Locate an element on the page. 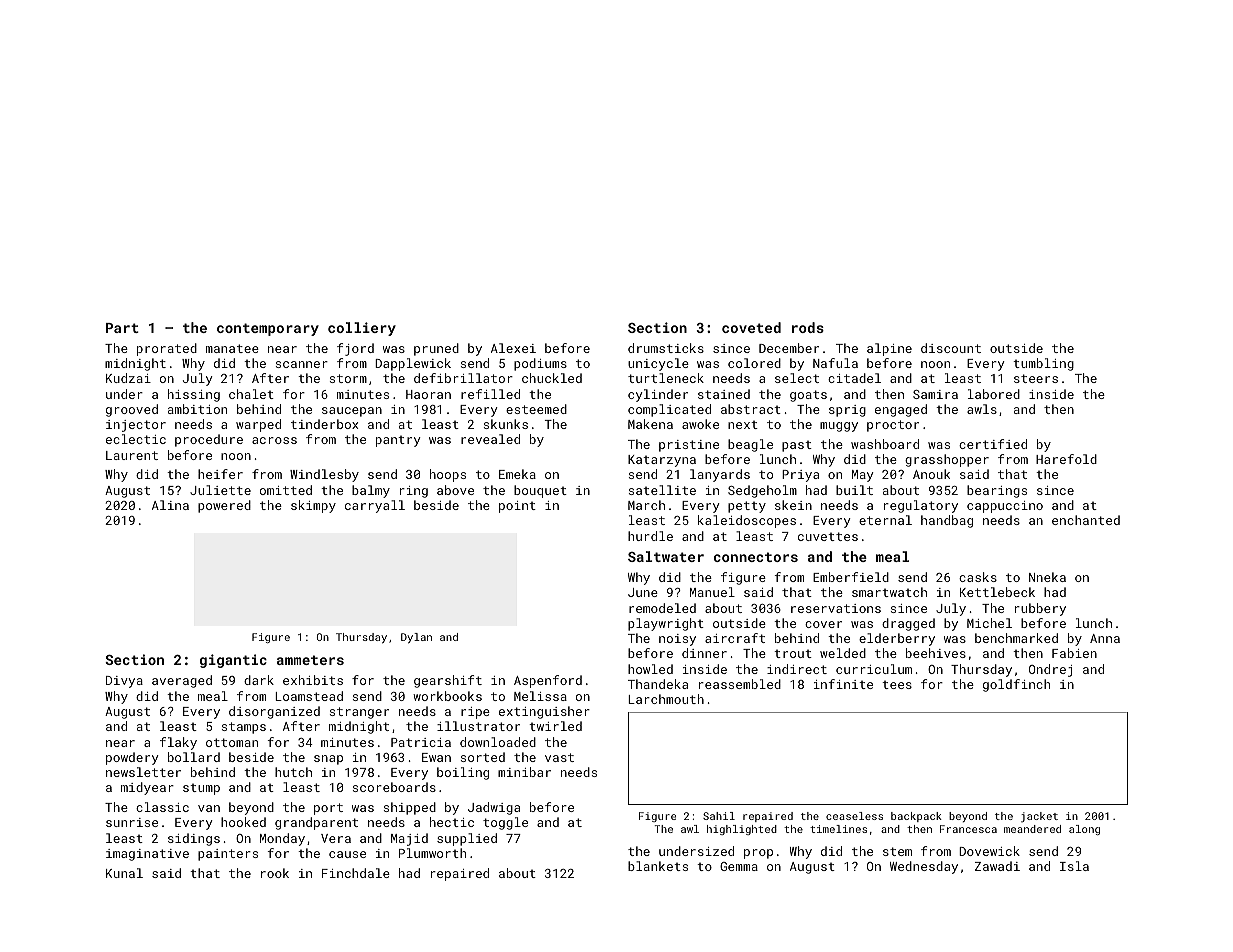  Anna is located at coordinates (1105, 638).
